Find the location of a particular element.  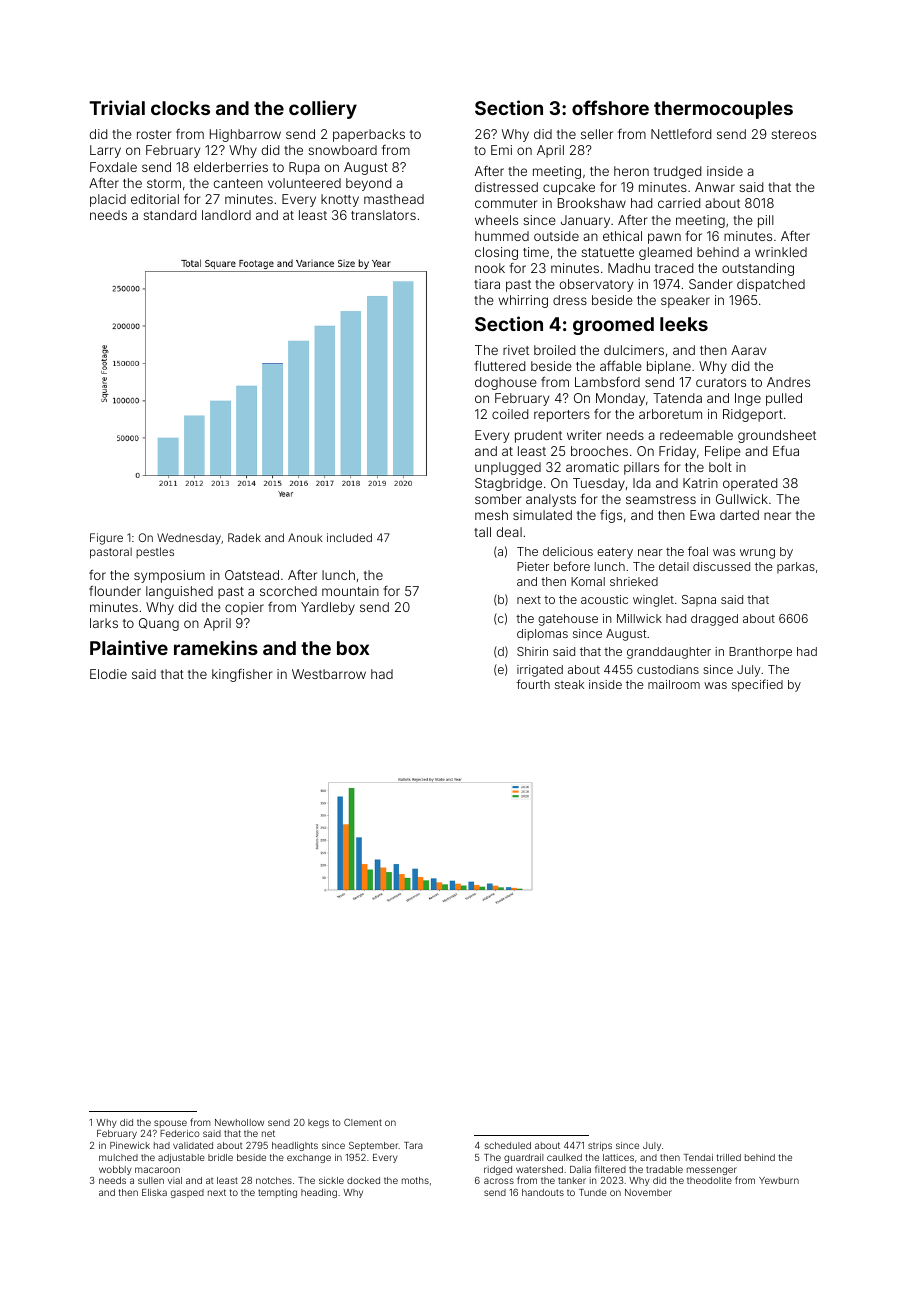

specified is located at coordinates (757, 685).
